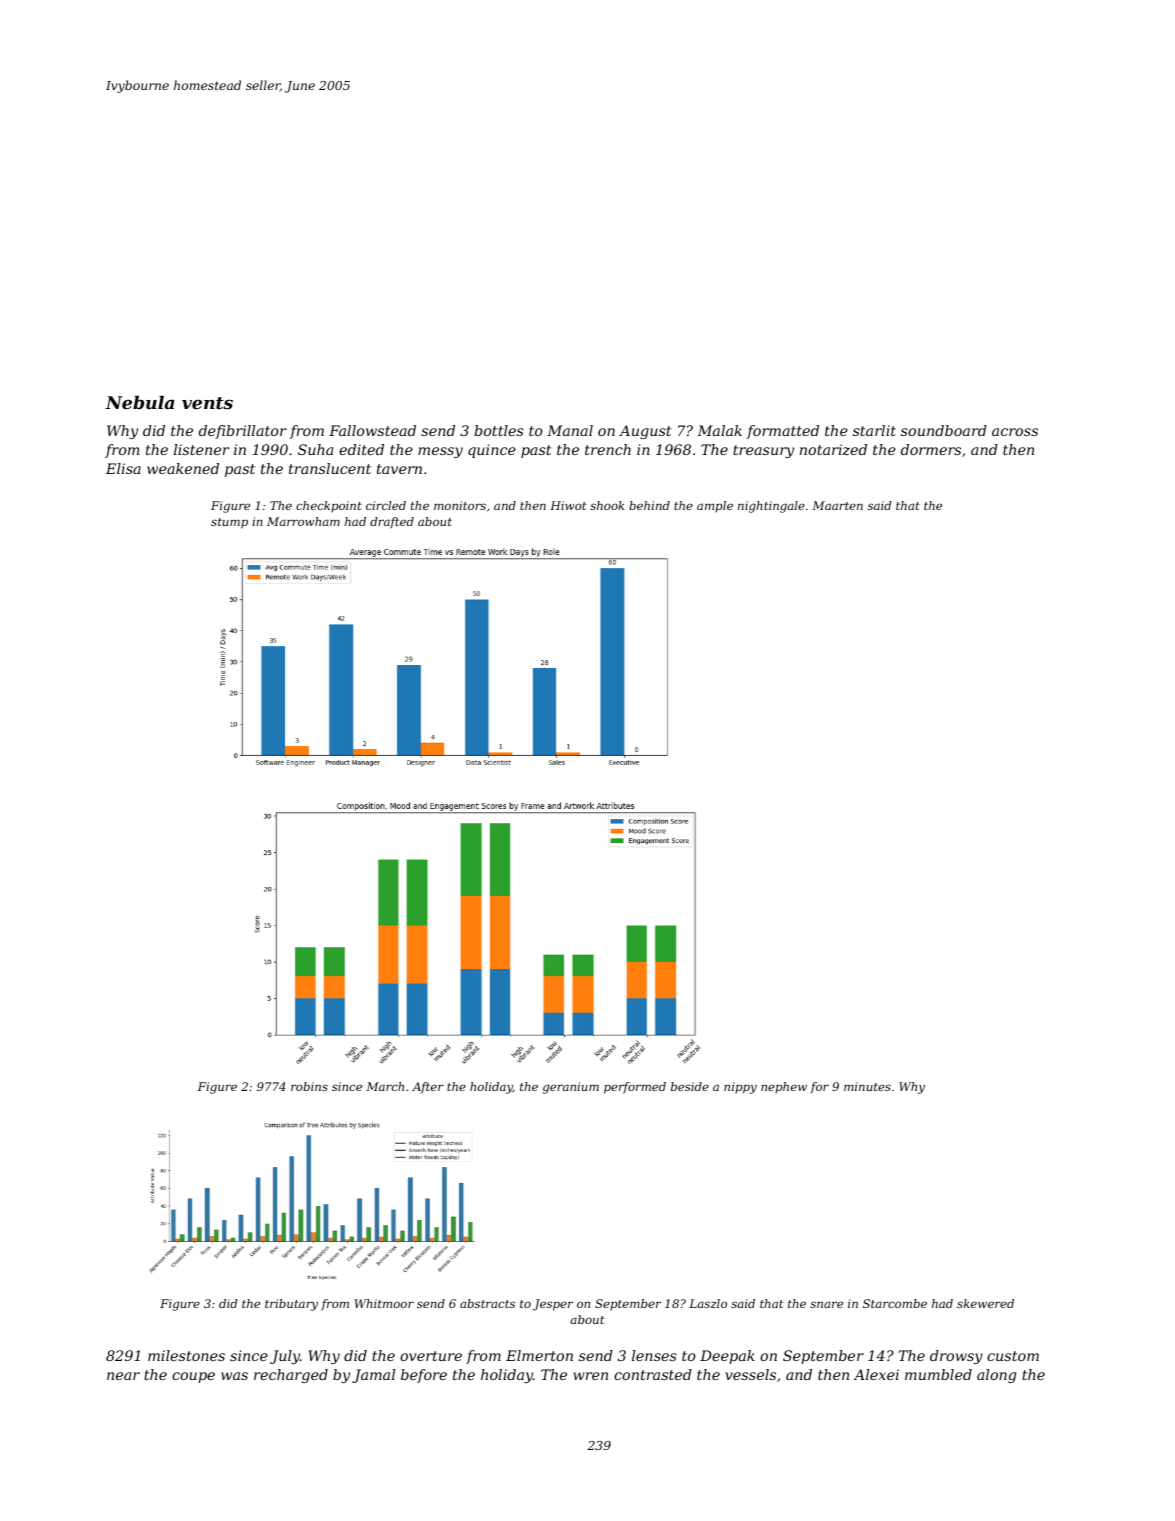 The width and height of the page is (1175, 1521). What do you see at coordinates (944, 430) in the page?
I see `soundboard` at bounding box center [944, 430].
